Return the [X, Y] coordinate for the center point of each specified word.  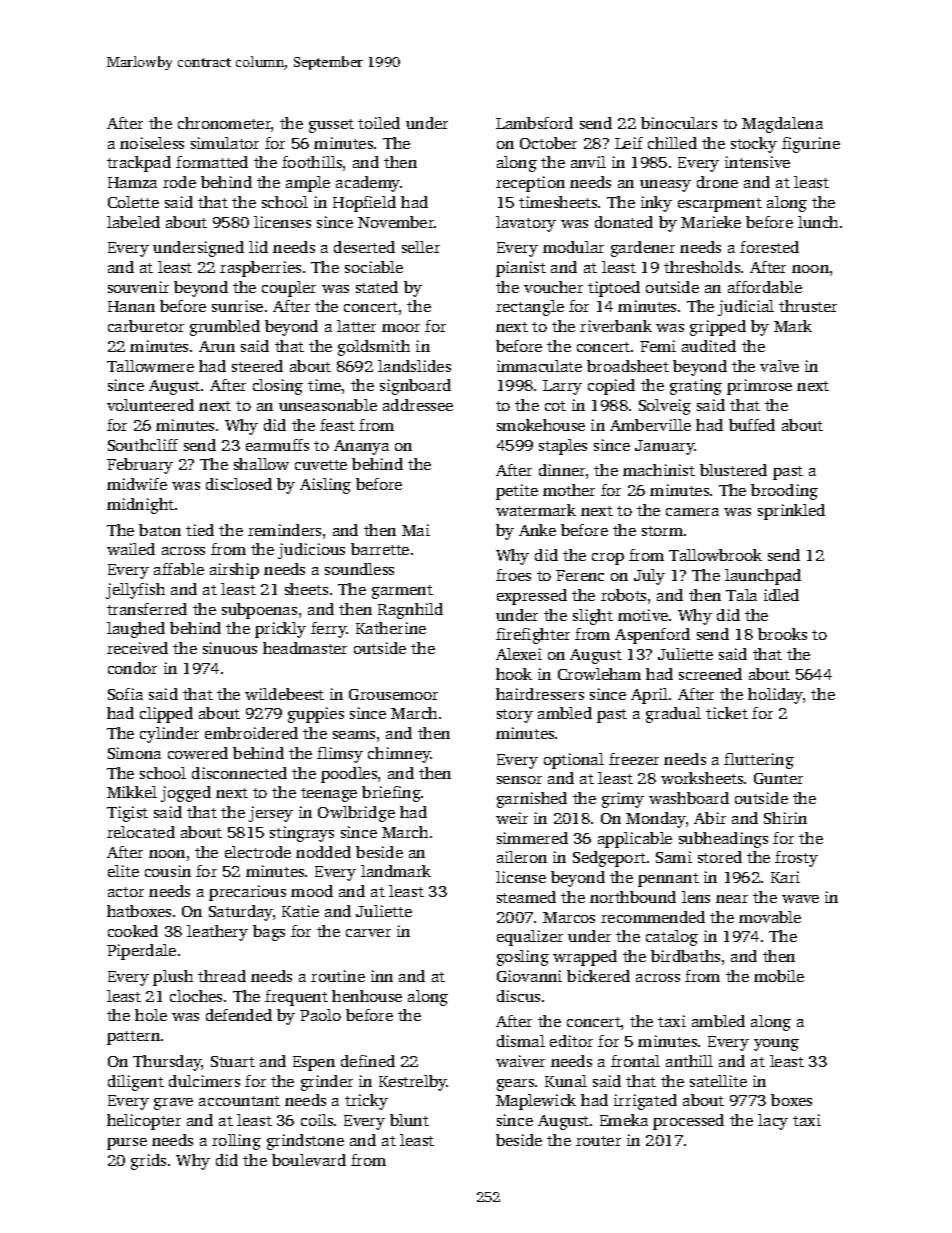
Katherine [391, 628]
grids [148, 1162]
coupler [289, 289]
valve [779, 366]
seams [354, 735]
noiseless [152, 143]
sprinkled [791, 512]
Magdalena [782, 125]
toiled [379, 123]
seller [421, 247]
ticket [727, 713]
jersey [271, 814]
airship [234, 571]
